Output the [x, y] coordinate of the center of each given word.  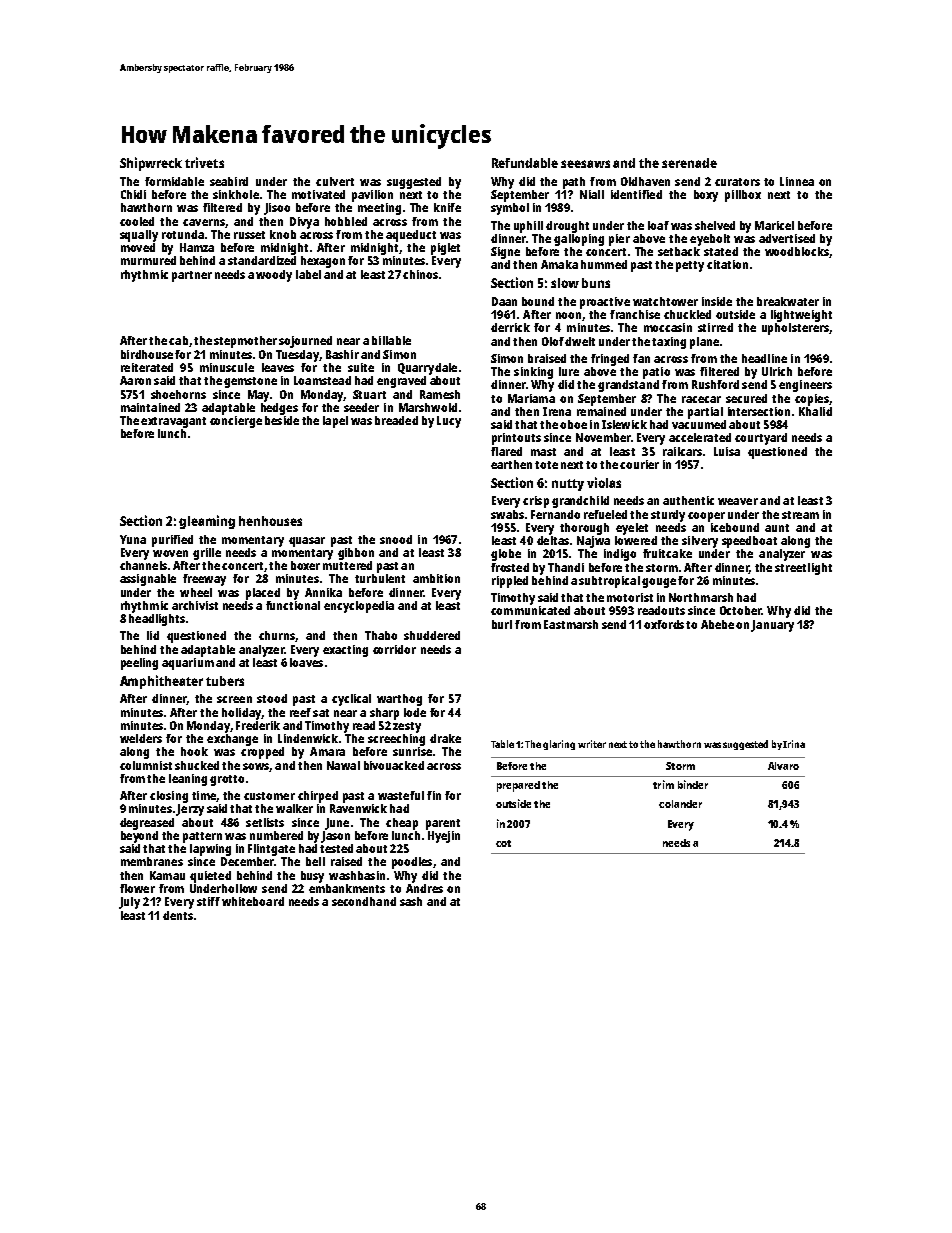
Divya [304, 223]
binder [693, 784]
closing [169, 797]
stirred [715, 327]
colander [680, 804]
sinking [533, 373]
